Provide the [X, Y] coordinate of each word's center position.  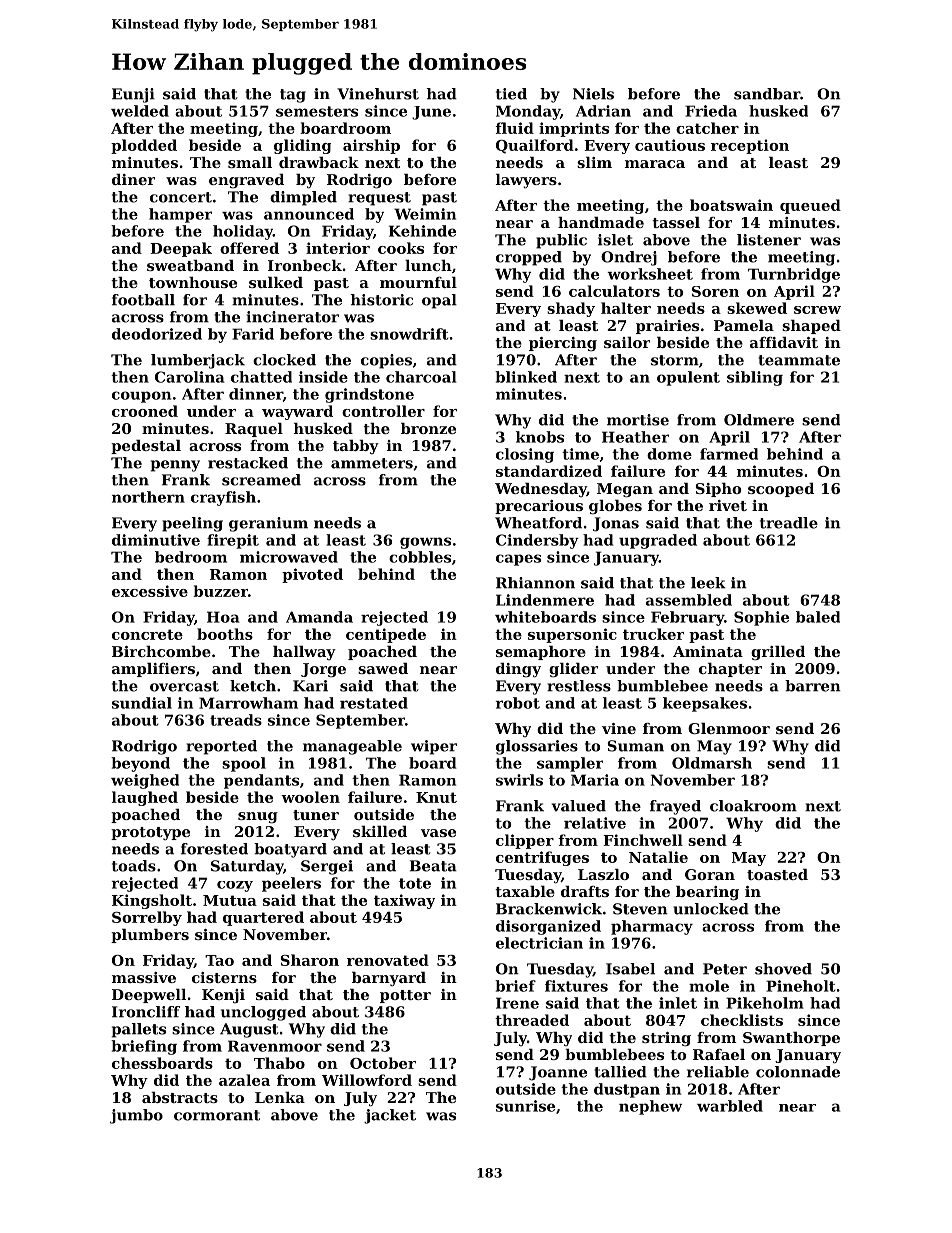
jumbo [136, 1116]
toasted [777, 874]
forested [214, 849]
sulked [276, 282]
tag [293, 96]
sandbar [767, 94]
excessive [150, 591]
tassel [676, 222]
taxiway [404, 901]
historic [381, 300]
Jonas [616, 524]
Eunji [133, 95]
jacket [390, 1116]
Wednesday [541, 490]
